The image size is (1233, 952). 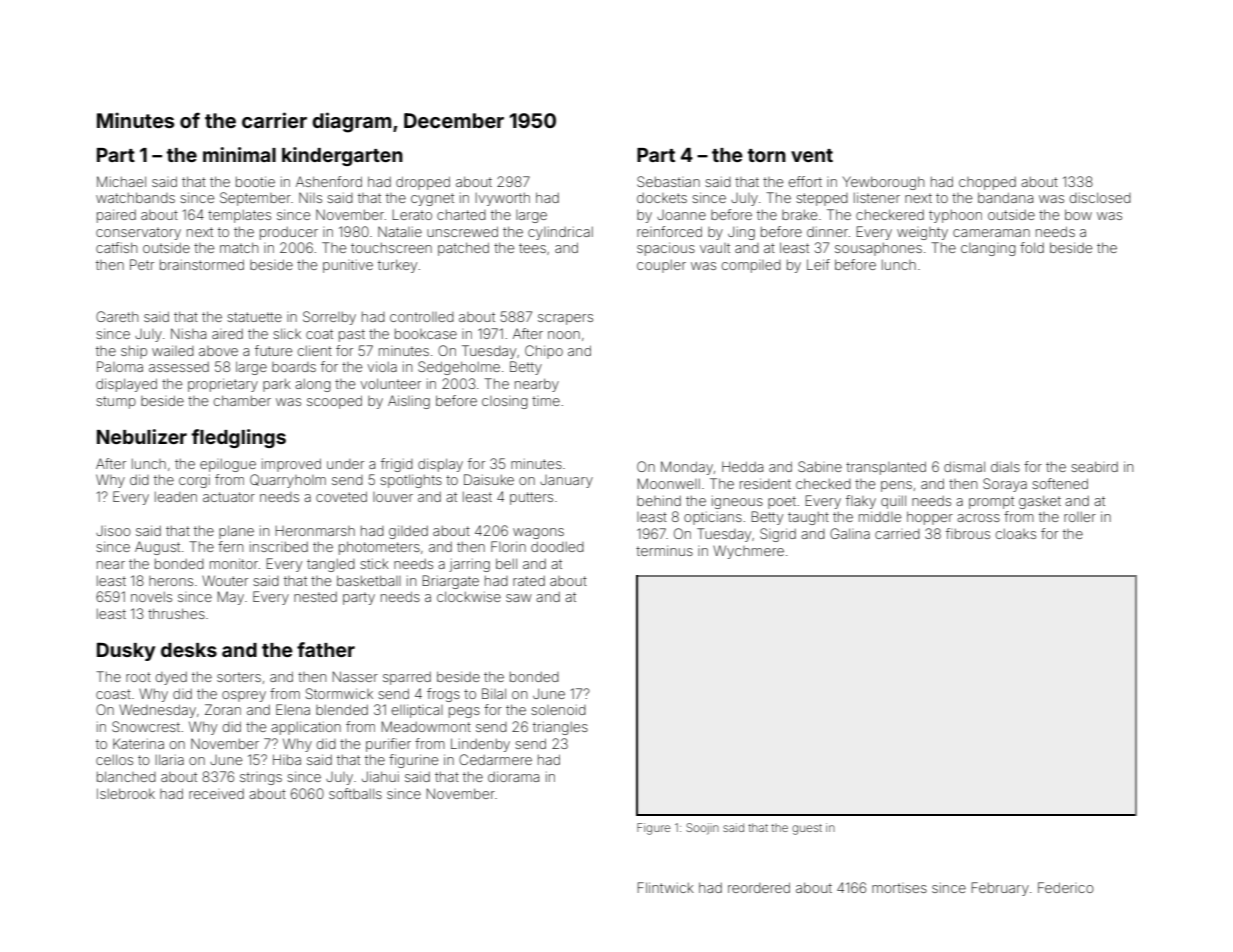 I want to click on torn, so click(x=767, y=155).
